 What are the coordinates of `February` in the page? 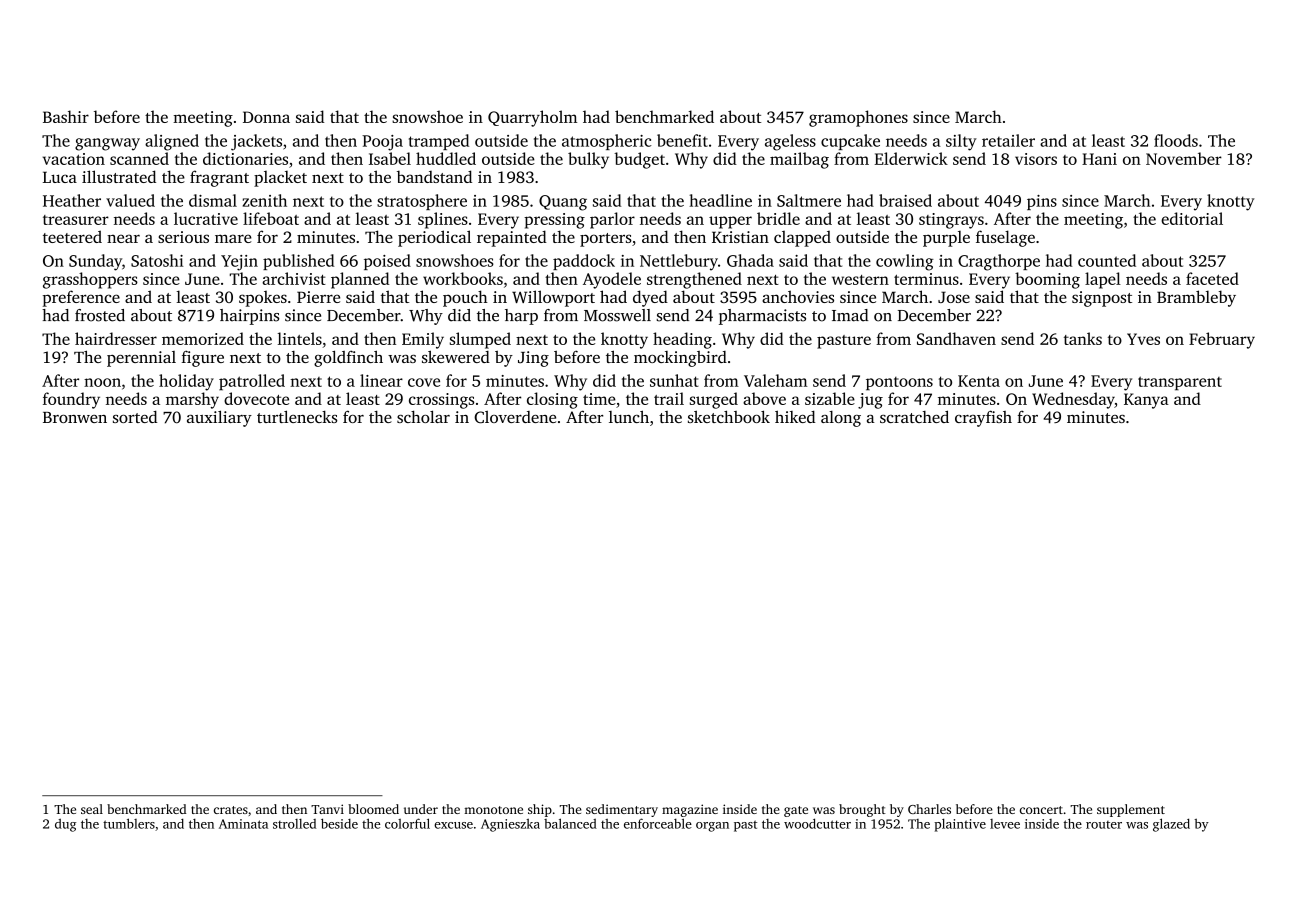 It's located at (1222, 340).
